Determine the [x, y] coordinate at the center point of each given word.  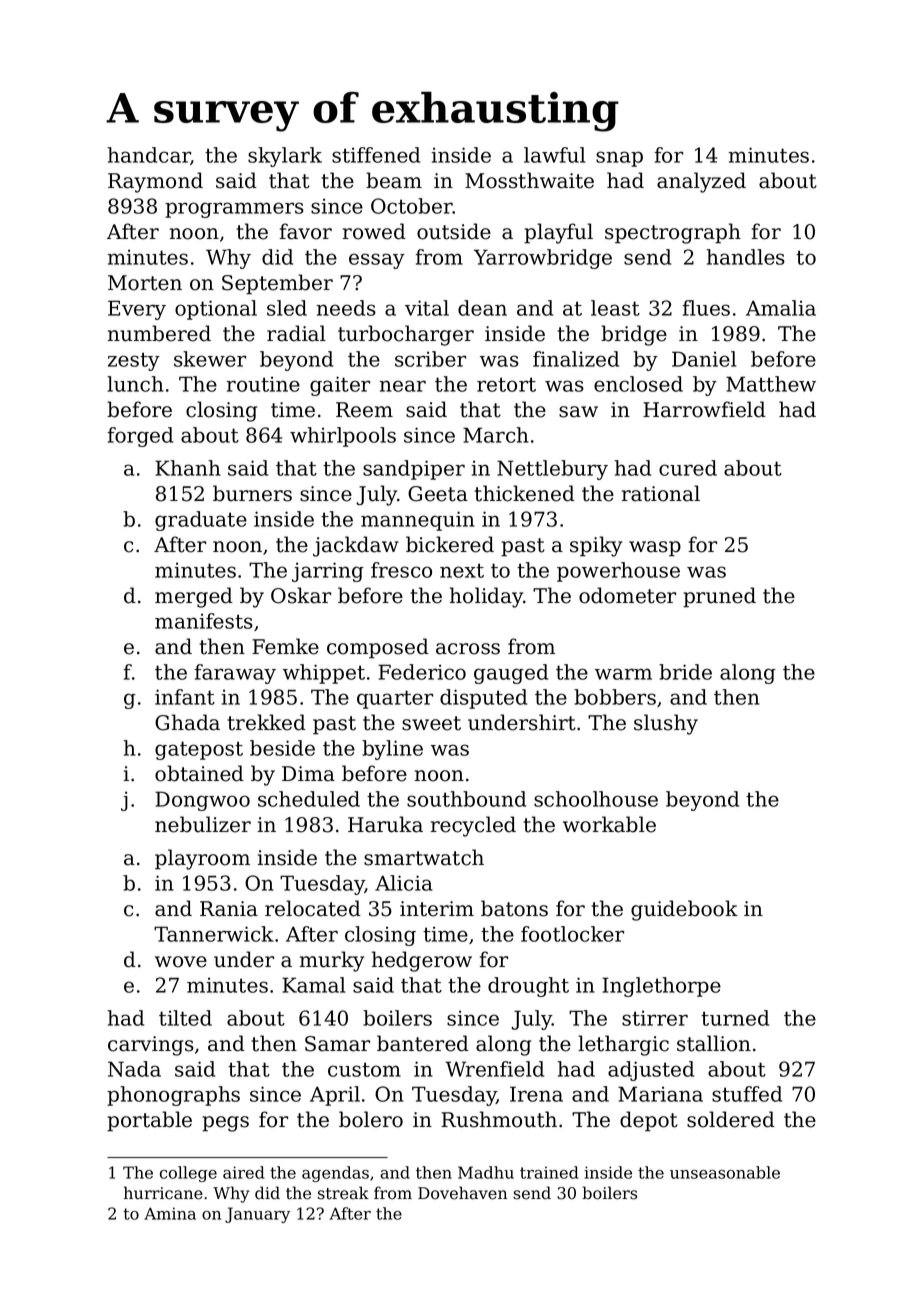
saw [578, 412]
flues [706, 308]
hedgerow [422, 961]
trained [549, 1172]
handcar [149, 155]
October [412, 206]
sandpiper [414, 470]
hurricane [163, 1193]
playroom [202, 859]
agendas [335, 1174]
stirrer [655, 1018]
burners [252, 493]
